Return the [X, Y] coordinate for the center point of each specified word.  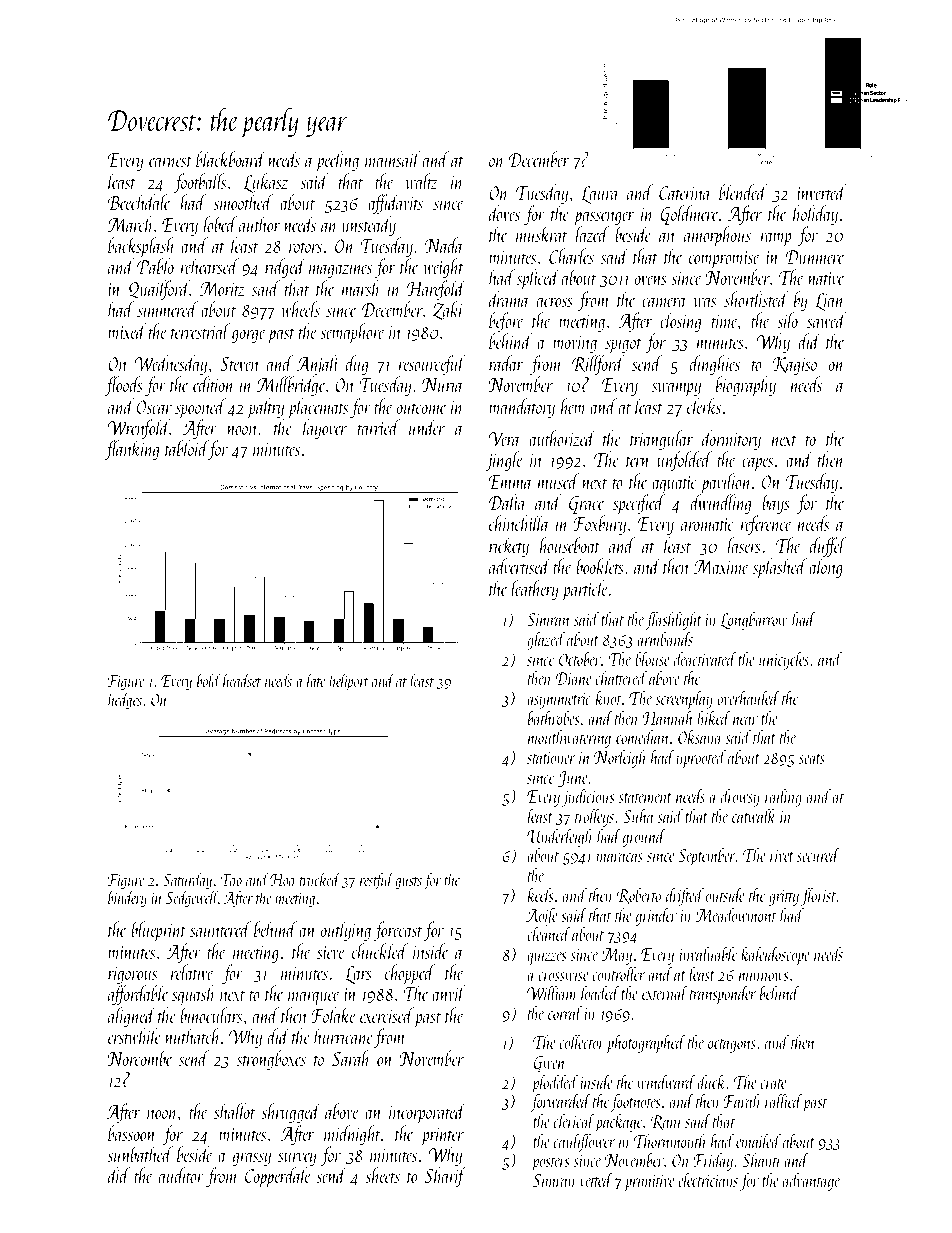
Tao [231, 880]
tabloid [187, 450]
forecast [398, 931]
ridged [285, 268]
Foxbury [600, 525]
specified [639, 504]
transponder [723, 994]
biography [746, 386]
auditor [181, 1175]
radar [506, 363]
